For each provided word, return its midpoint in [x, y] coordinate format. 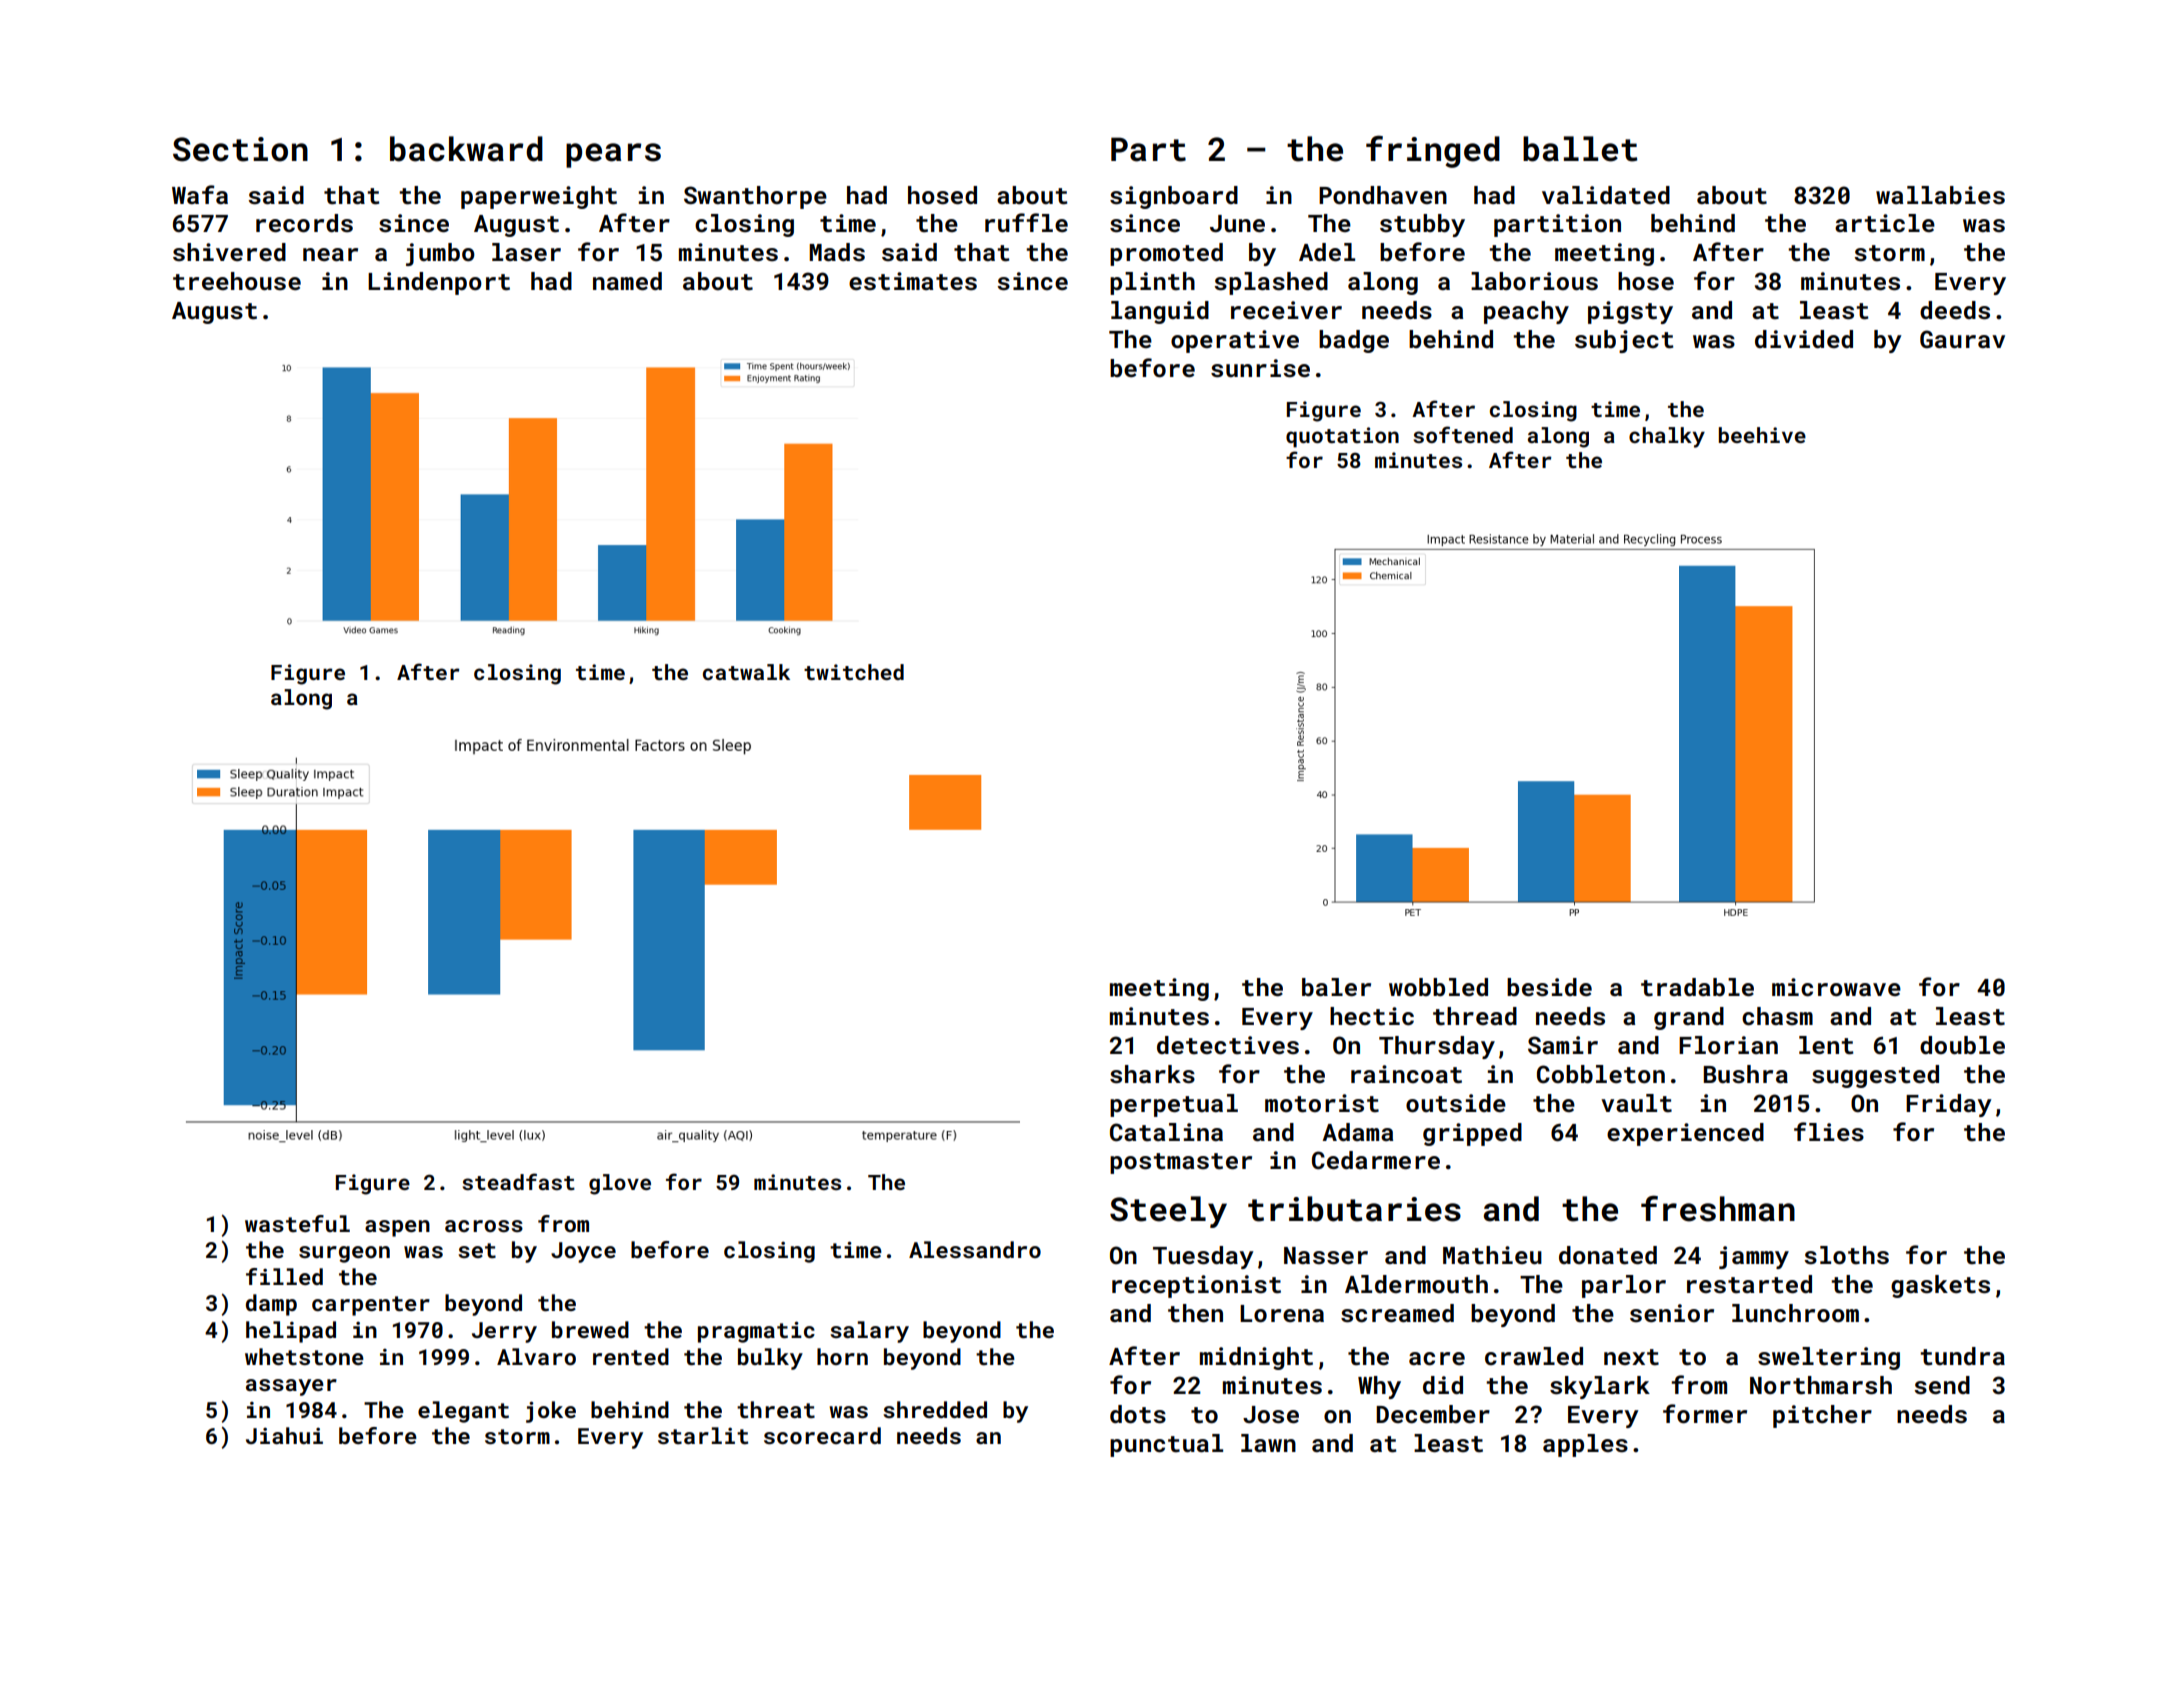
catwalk [746, 672]
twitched [854, 672]
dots [1138, 1414]
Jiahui [284, 1435]
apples [1585, 1445]
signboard [1174, 197]
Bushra [1746, 1074]
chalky [1667, 437]
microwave [1836, 987]
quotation [1342, 437]
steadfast [518, 1181]
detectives [1228, 1045]
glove [620, 1184]
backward [466, 149]
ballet [1580, 149]
